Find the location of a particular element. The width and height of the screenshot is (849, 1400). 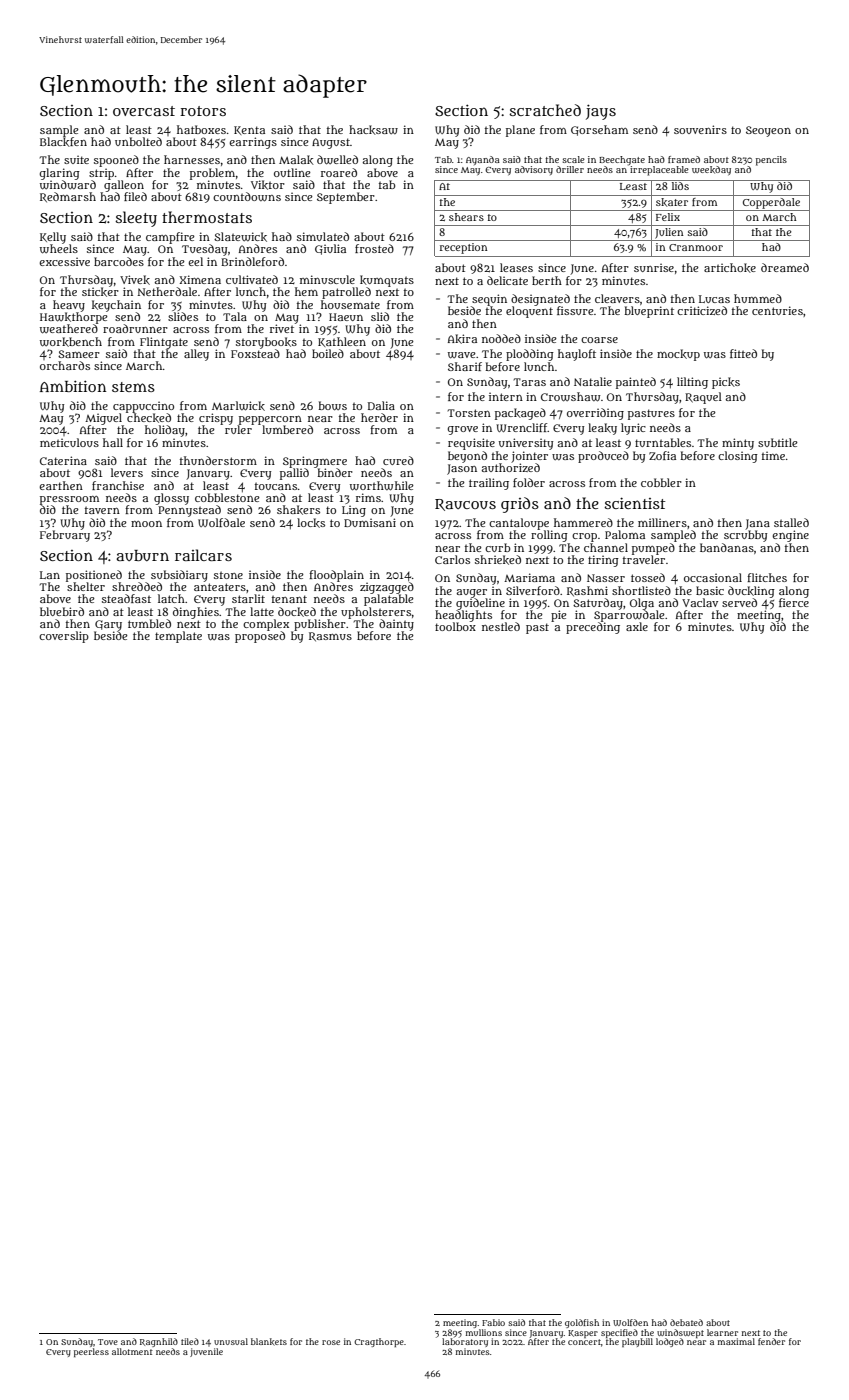

fierce is located at coordinates (794, 602).
